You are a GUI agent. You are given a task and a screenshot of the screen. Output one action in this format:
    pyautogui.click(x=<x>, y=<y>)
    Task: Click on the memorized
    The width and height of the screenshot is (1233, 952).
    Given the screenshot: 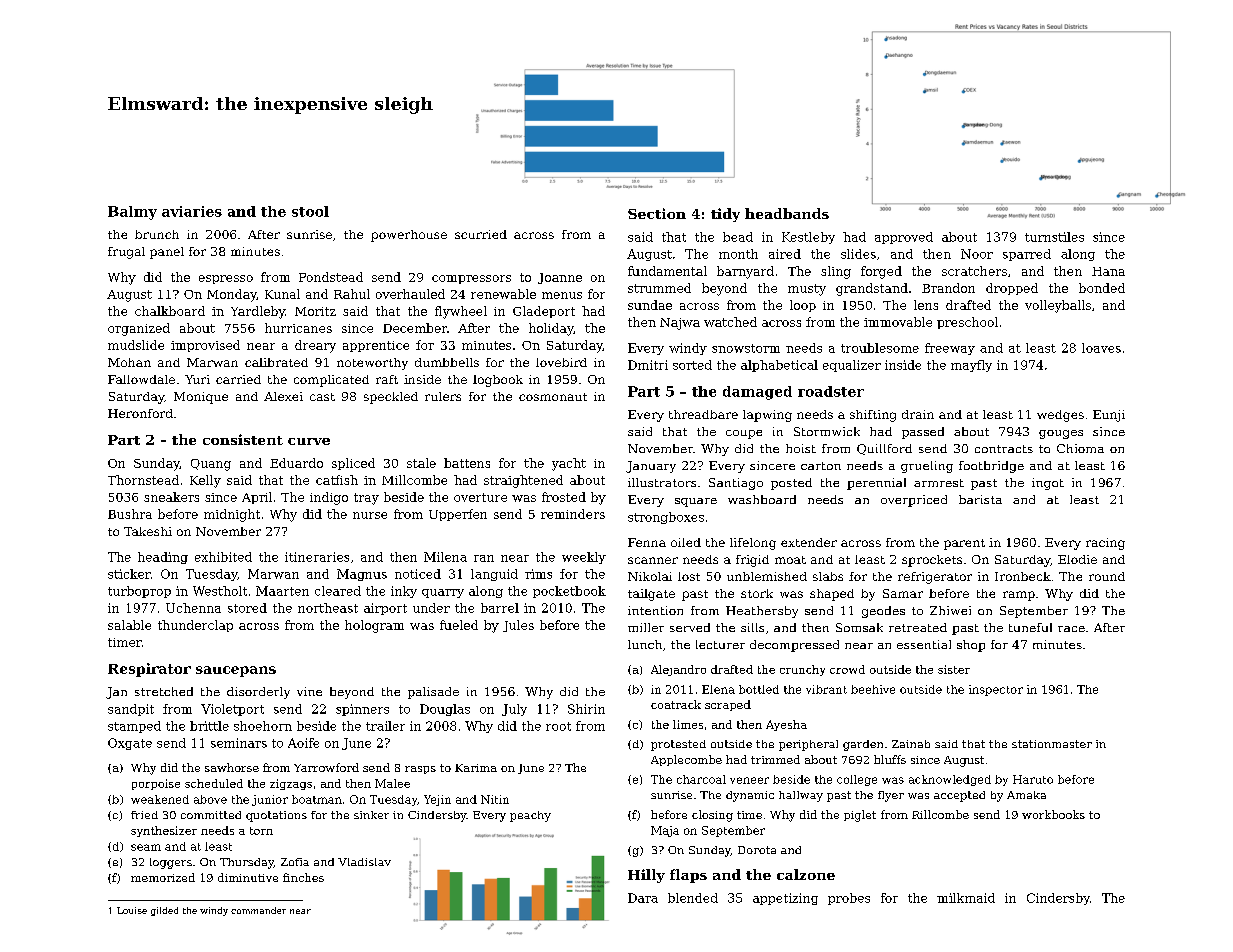 What is the action you would take?
    pyautogui.click(x=163, y=877)
